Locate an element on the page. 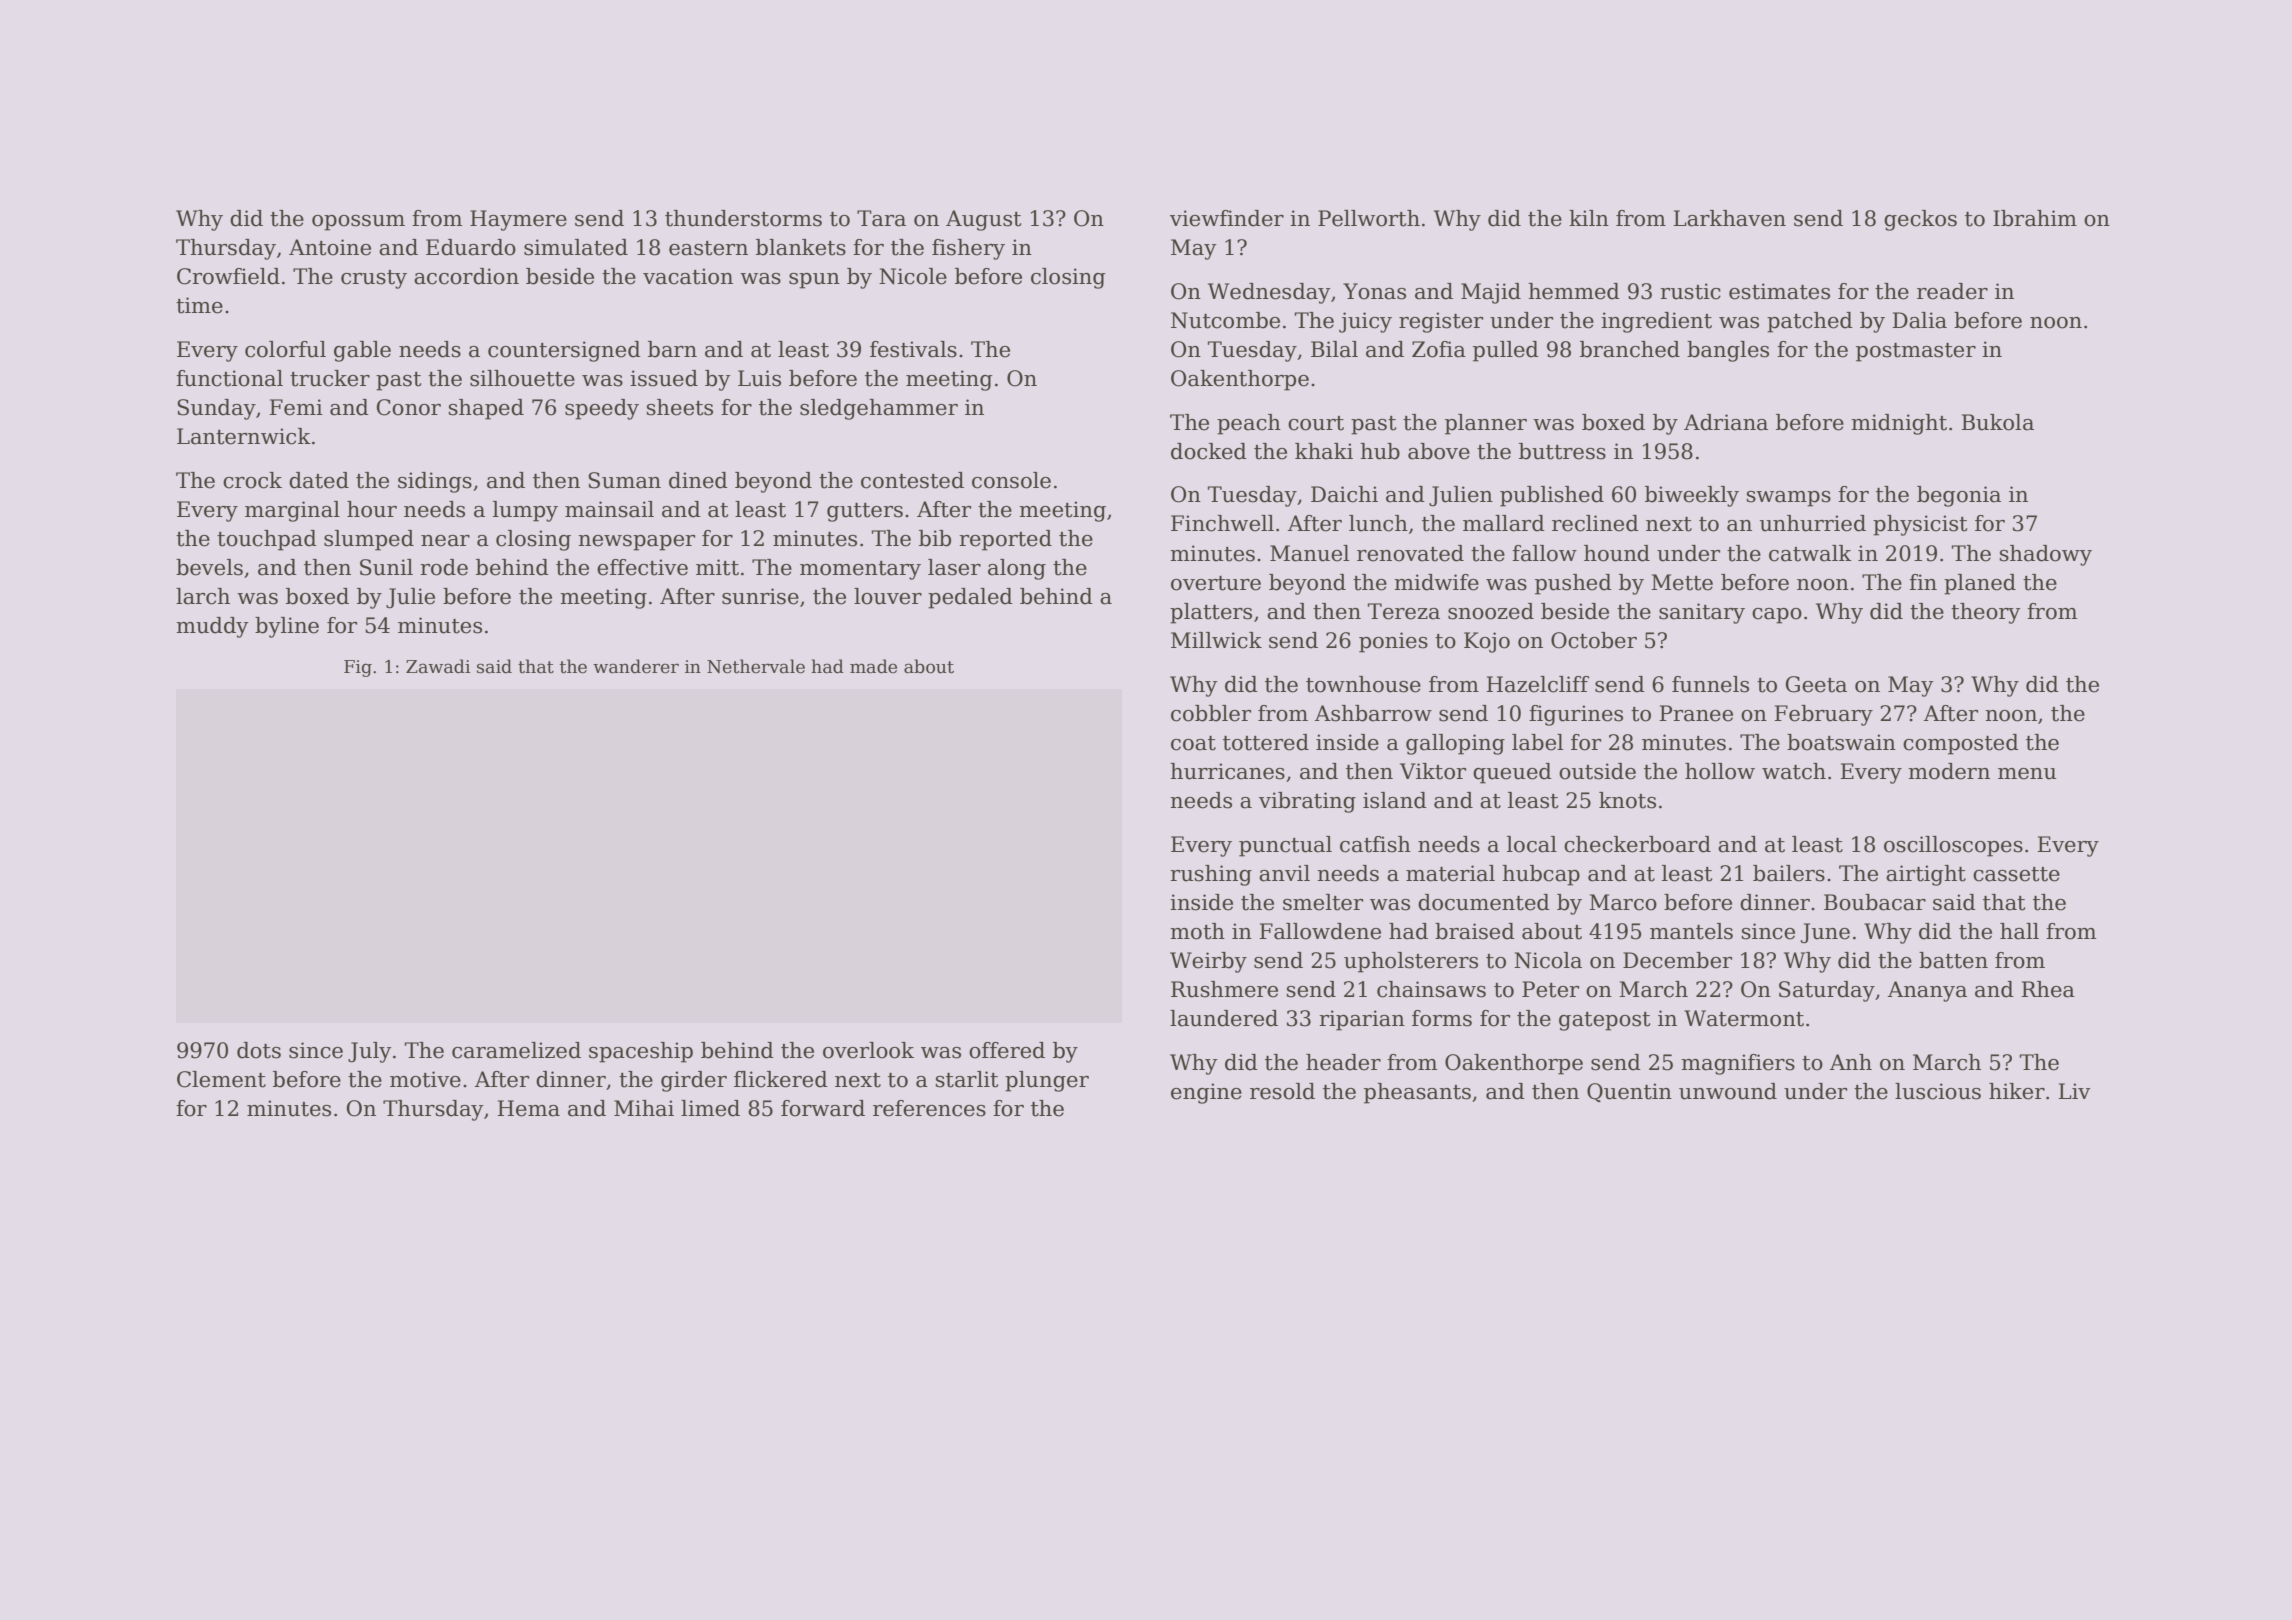 The image size is (2292, 1620). shadowy is located at coordinates (2046, 555).
